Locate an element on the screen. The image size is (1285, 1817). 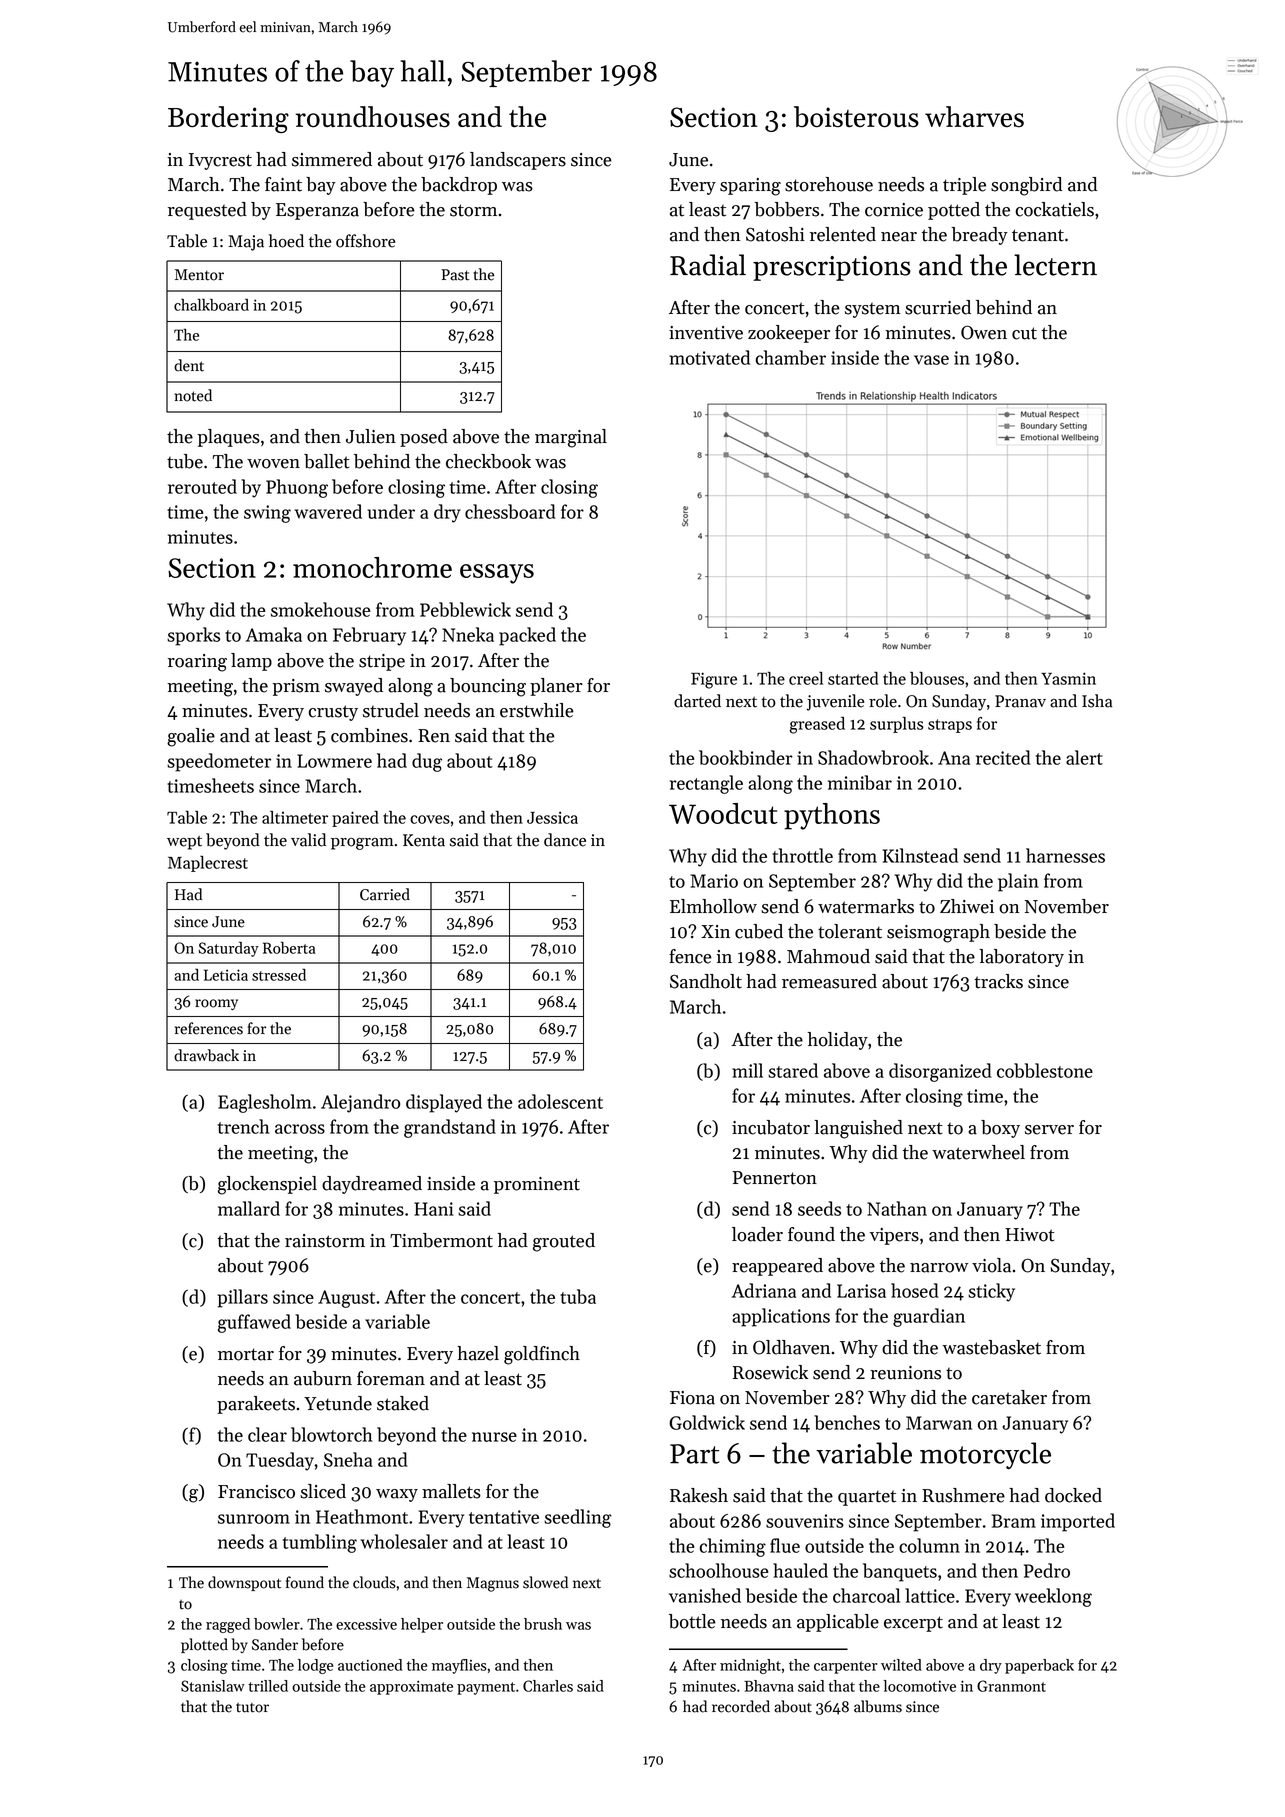
prominent is located at coordinates (537, 1185).
